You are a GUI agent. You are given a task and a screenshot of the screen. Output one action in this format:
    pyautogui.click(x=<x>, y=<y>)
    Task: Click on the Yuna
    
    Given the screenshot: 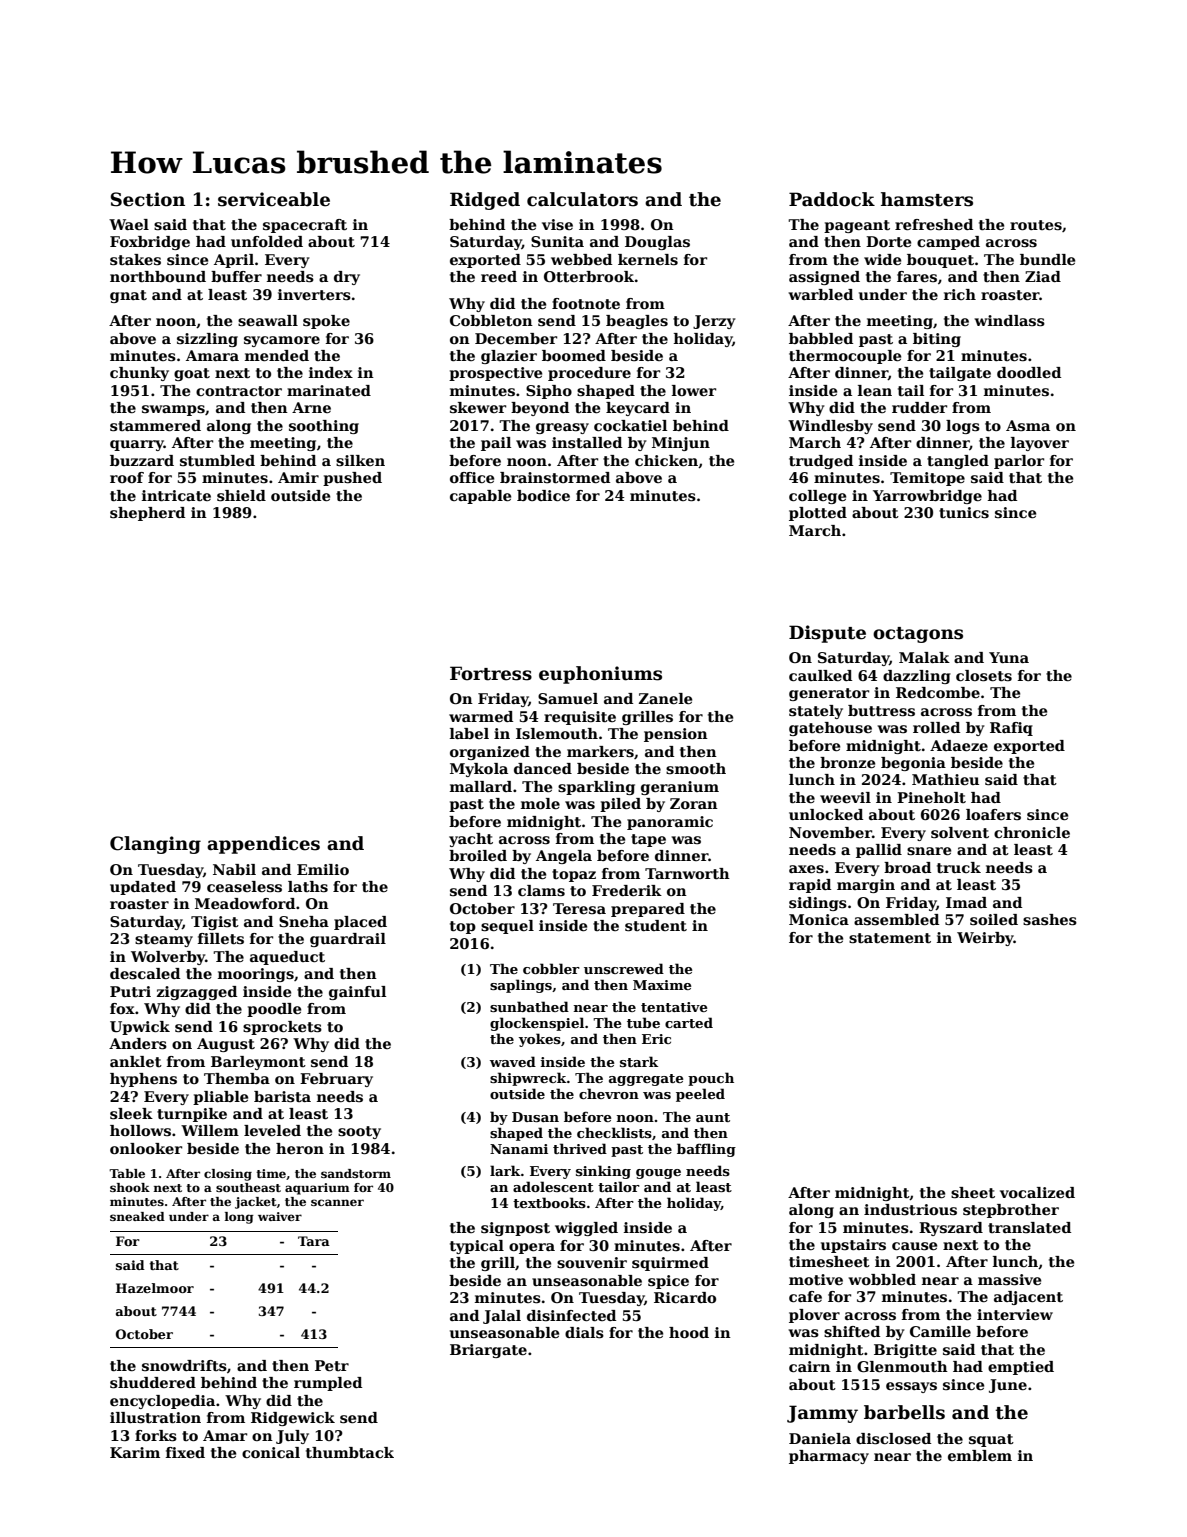 What is the action you would take?
    pyautogui.click(x=1009, y=657)
